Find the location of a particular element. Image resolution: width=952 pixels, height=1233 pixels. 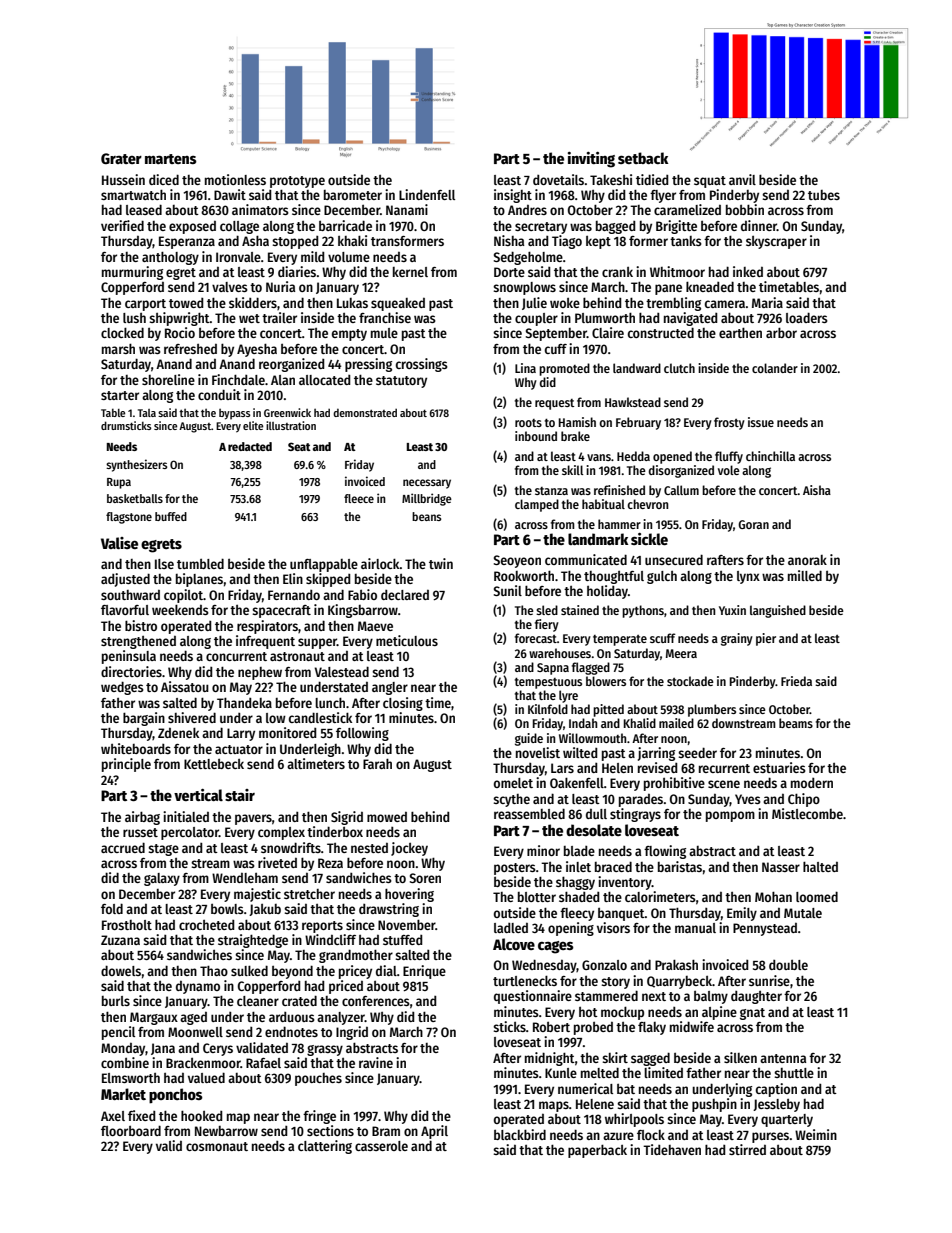

inviting is located at coordinates (591, 160).
